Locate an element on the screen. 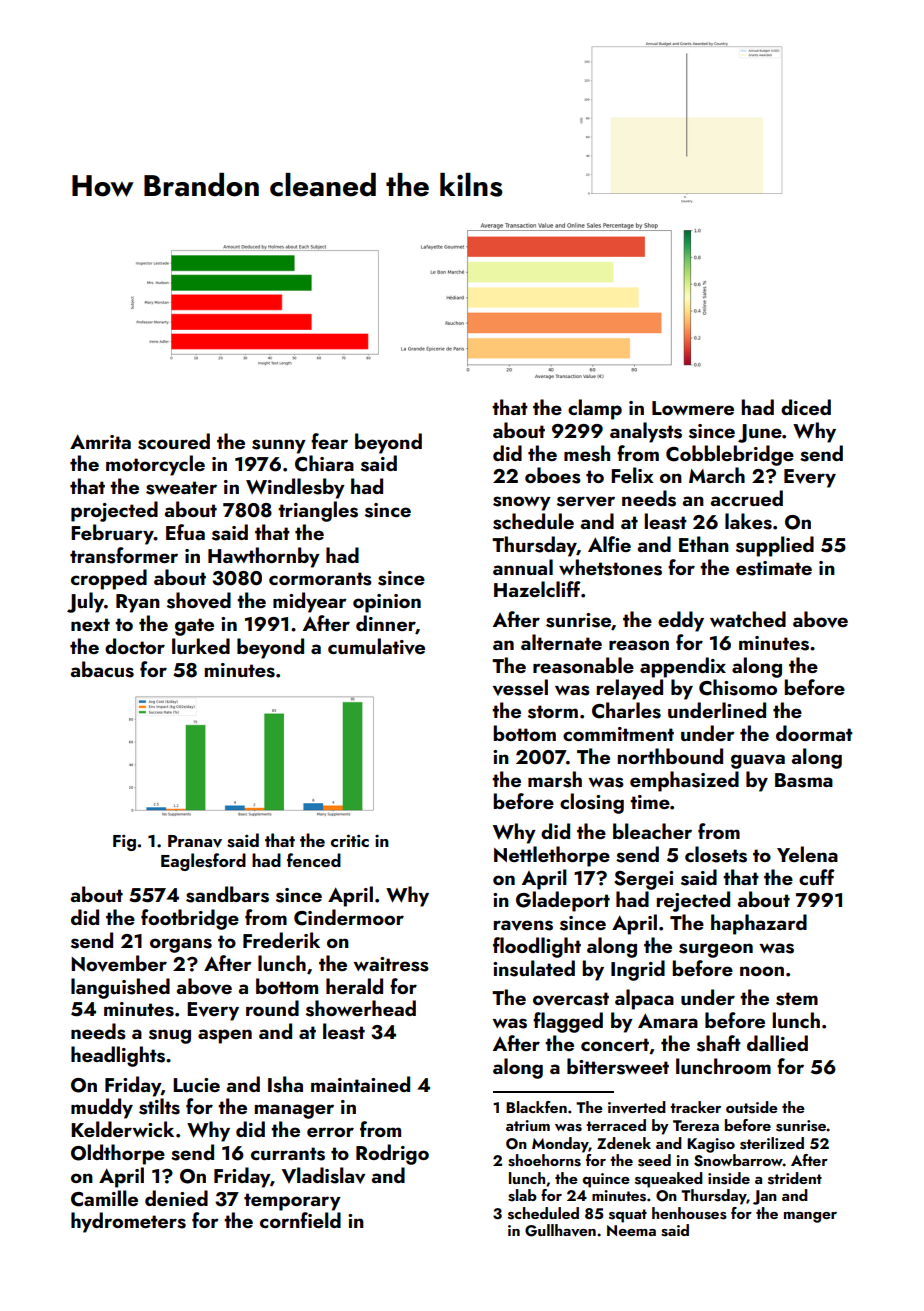  Ryan is located at coordinates (138, 603).
